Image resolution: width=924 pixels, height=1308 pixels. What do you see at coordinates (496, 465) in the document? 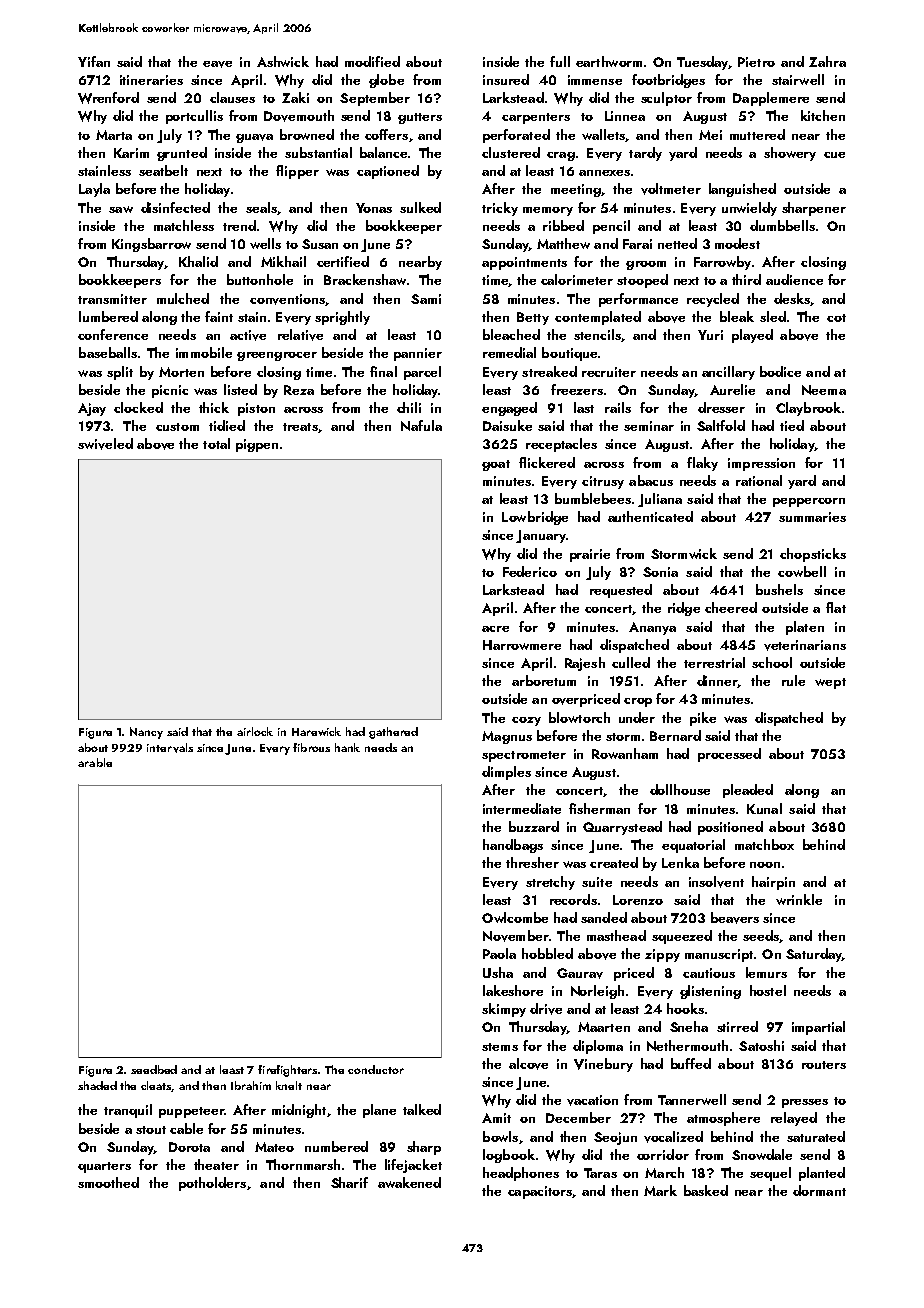
I see `goat` at bounding box center [496, 465].
